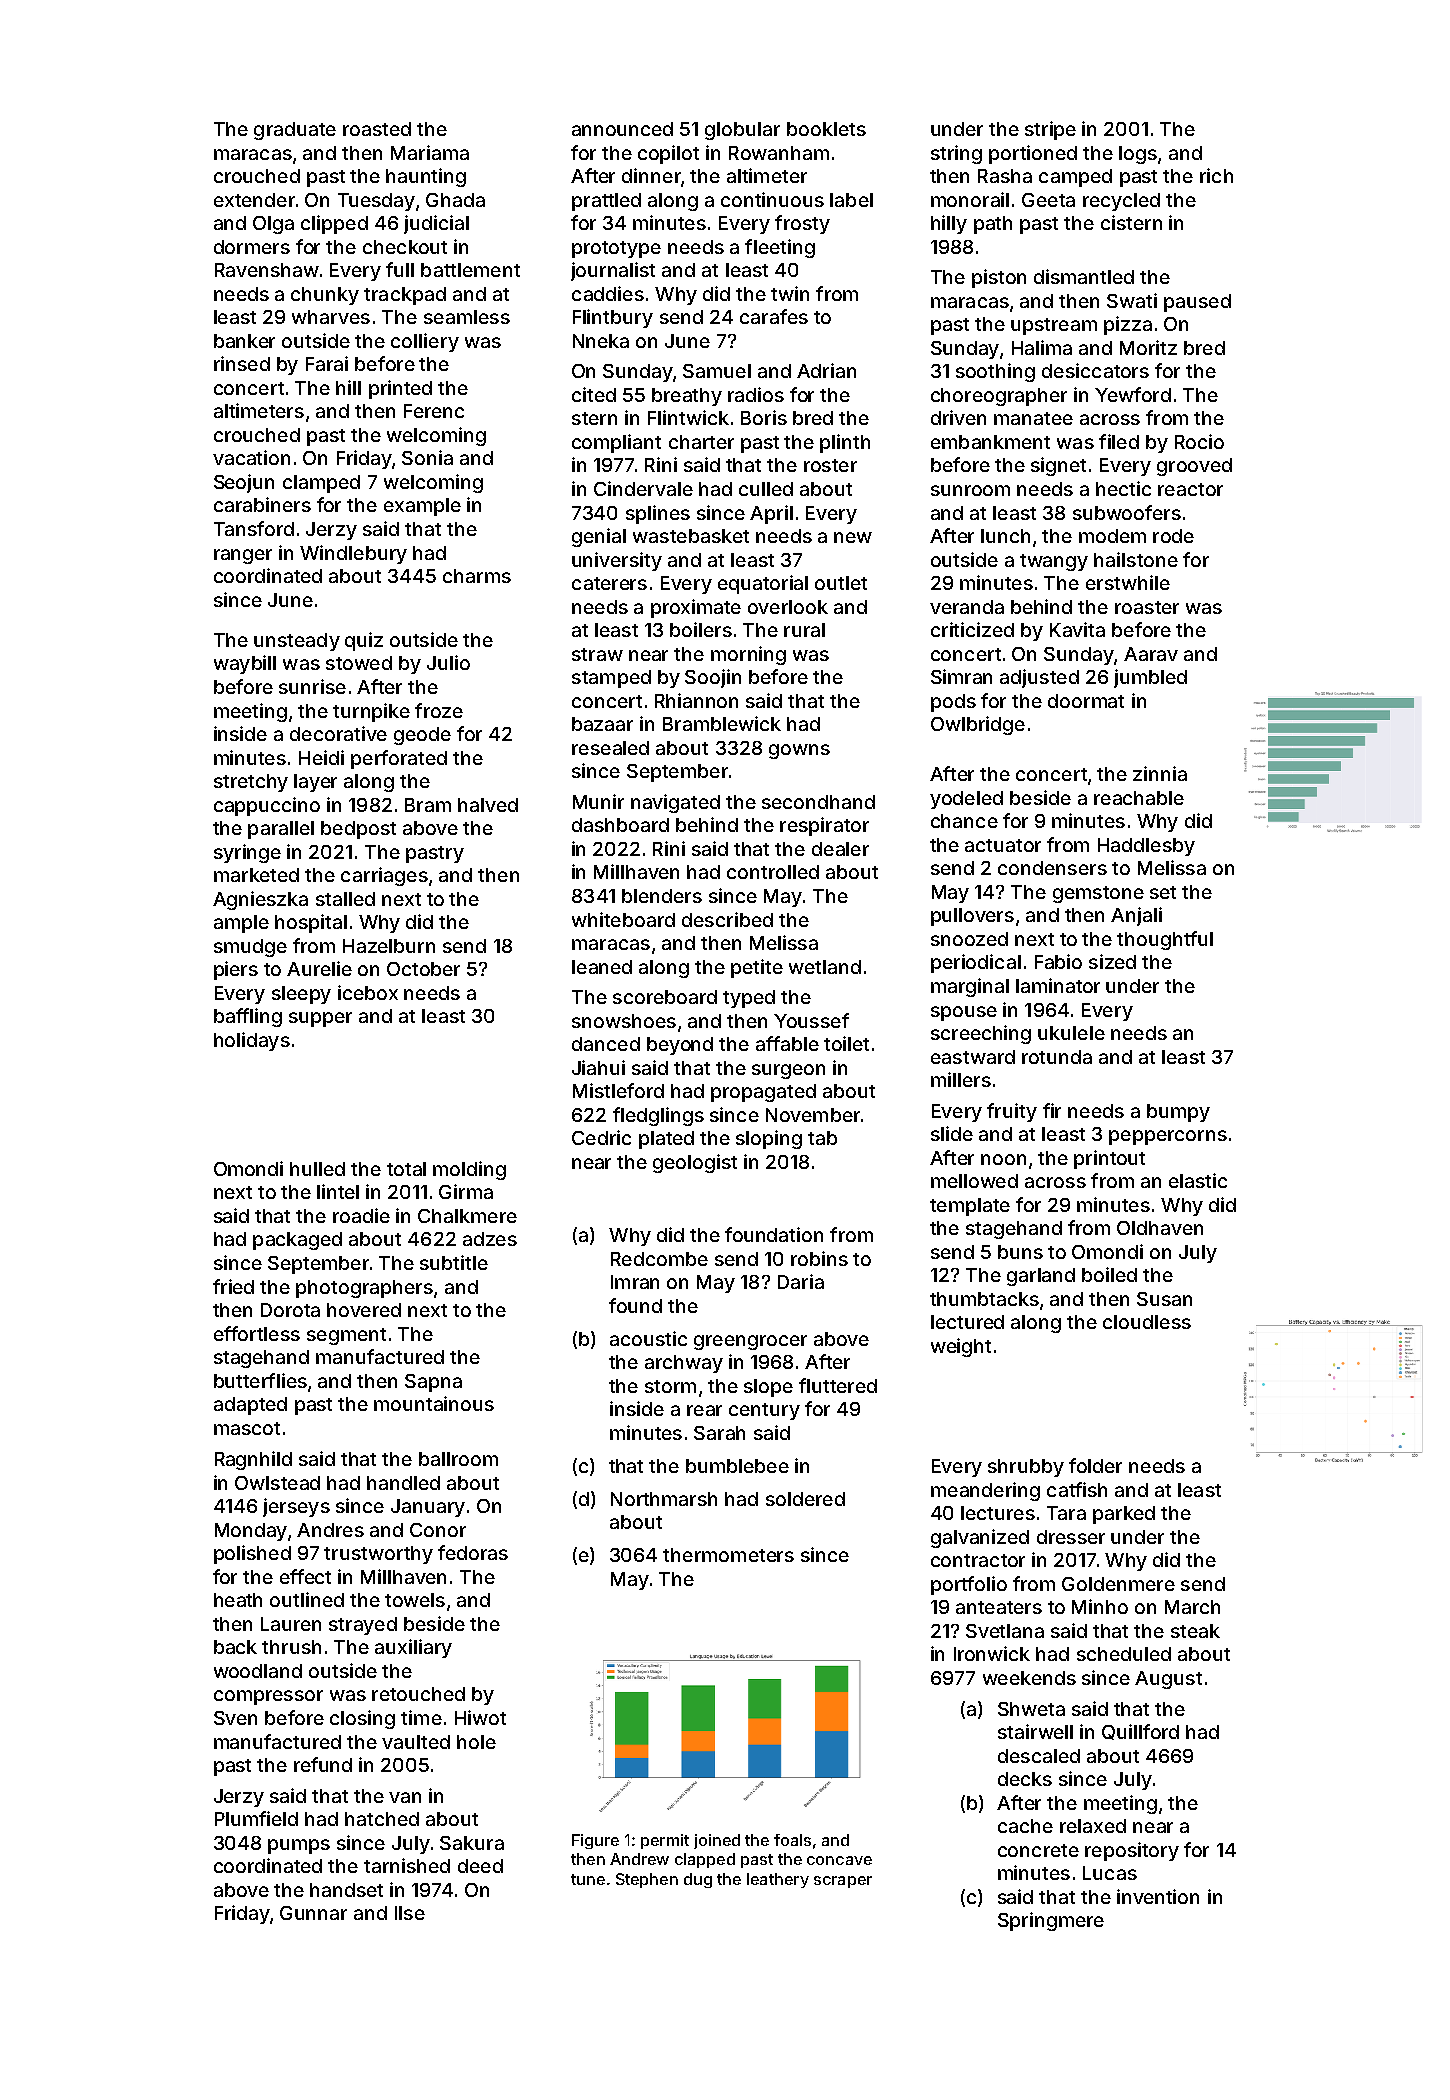  Describe the element at coordinates (317, 1169) in the screenshot. I see `hulled` at that location.
